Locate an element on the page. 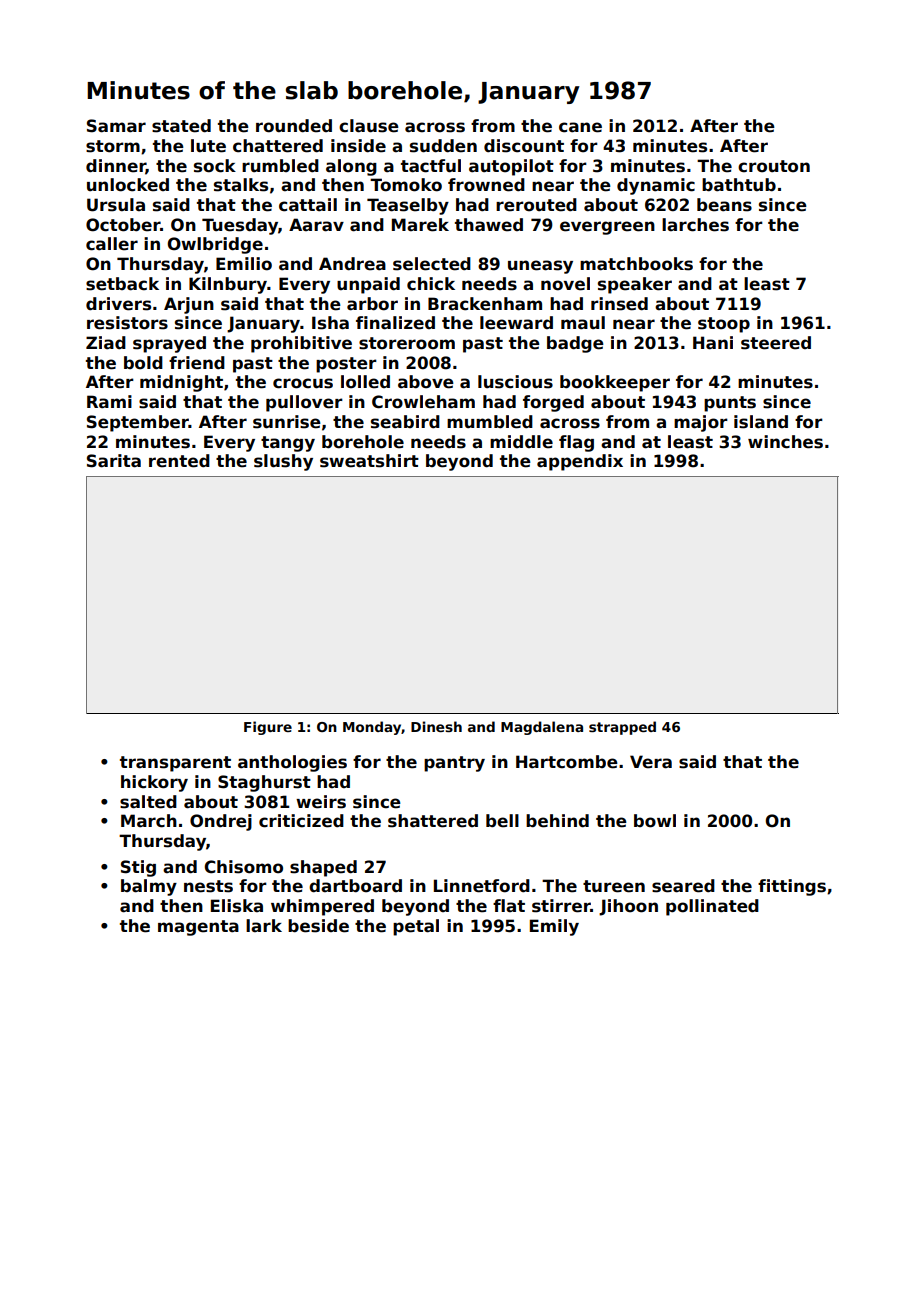  flag is located at coordinates (576, 443).
